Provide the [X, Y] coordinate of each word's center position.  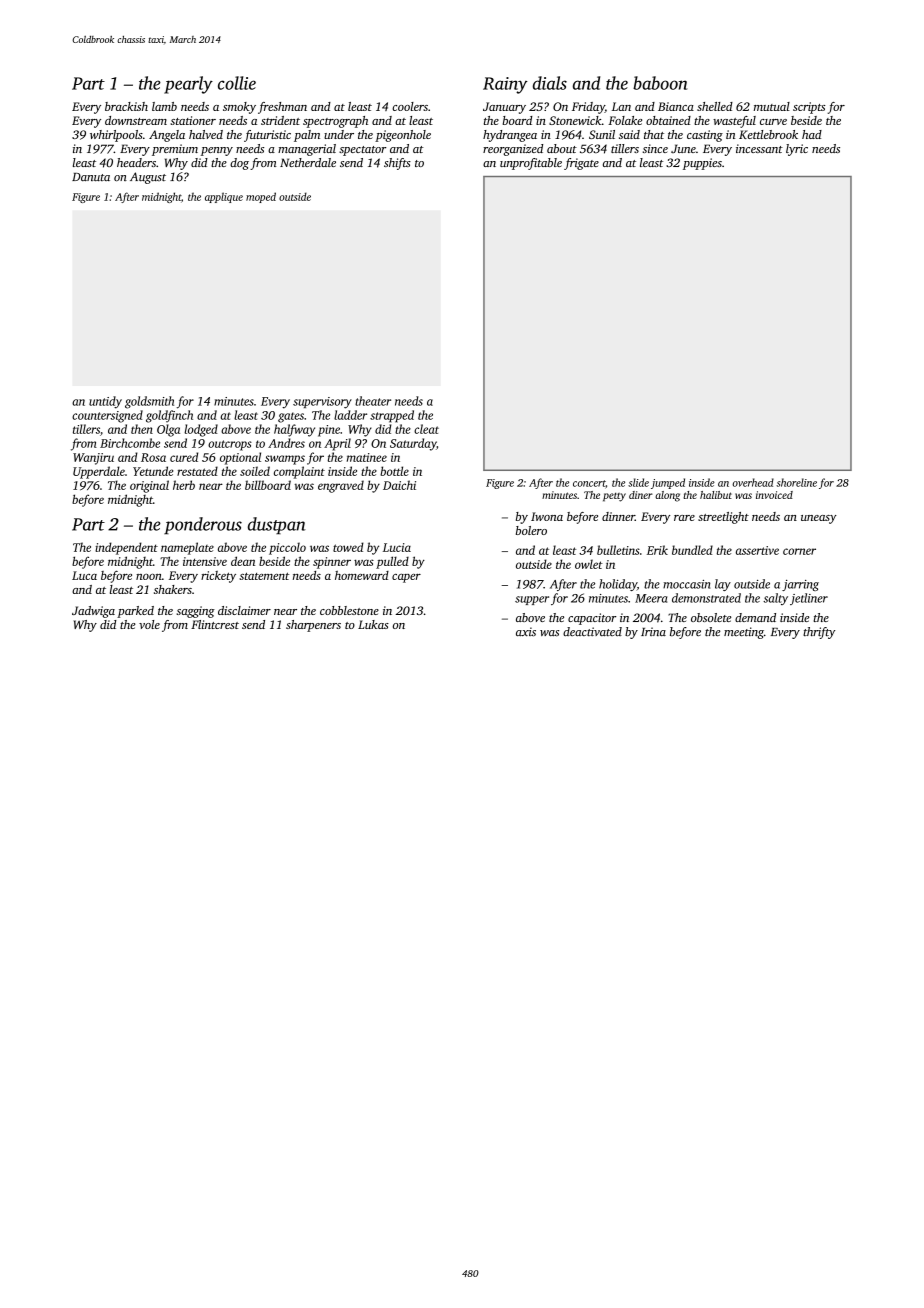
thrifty [819, 633]
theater [373, 401]
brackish [126, 106]
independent [126, 548]
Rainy [505, 85]
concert [589, 483]
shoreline [796, 482]
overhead [753, 482]
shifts [397, 164]
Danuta [91, 177]
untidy [105, 402]
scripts [809, 108]
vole [149, 624]
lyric [797, 150]
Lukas [373, 624]
